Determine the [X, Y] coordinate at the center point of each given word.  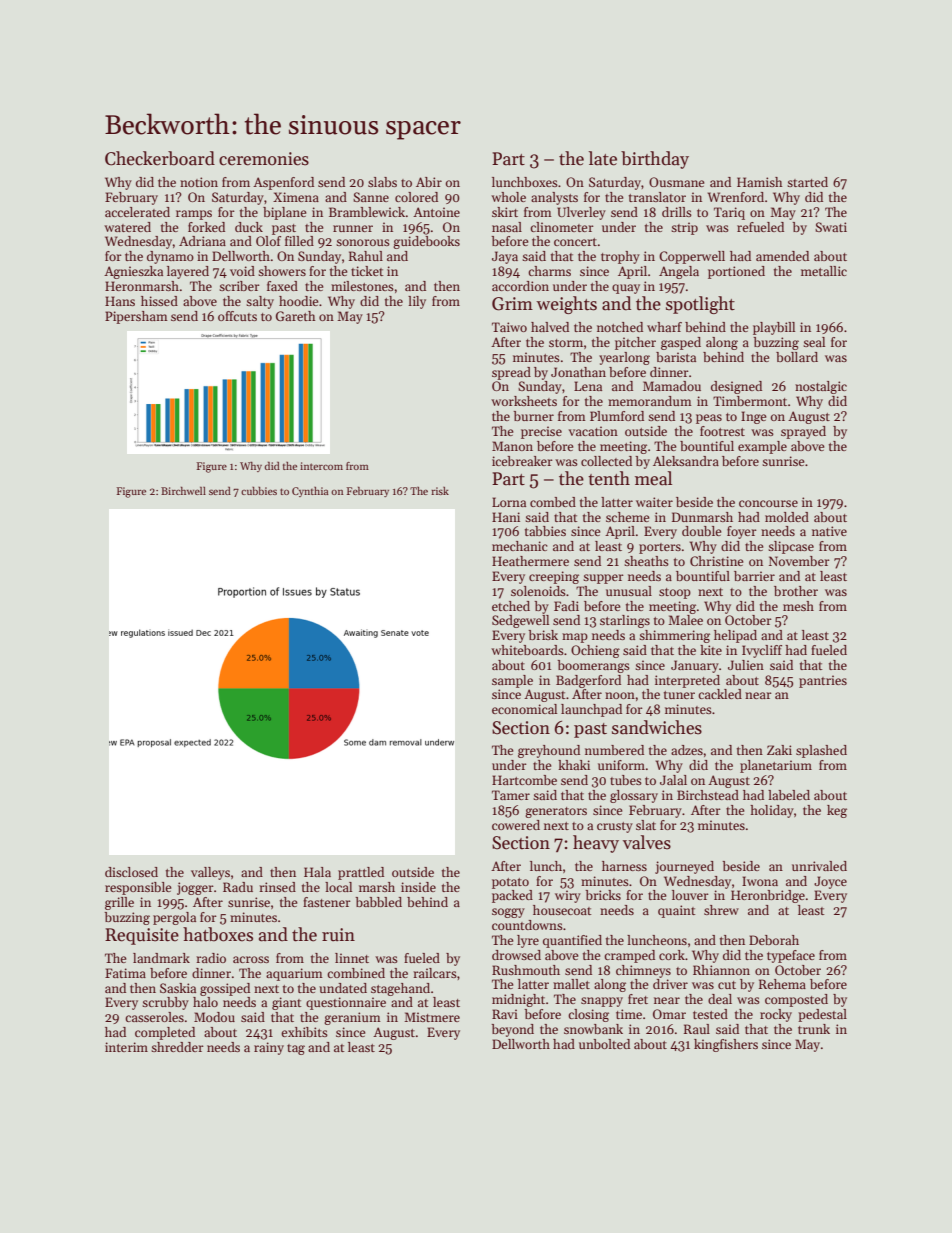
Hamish [760, 182]
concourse [768, 503]
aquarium [294, 974]
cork [672, 955]
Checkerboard [160, 158]
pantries [823, 681]
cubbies [259, 491]
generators [556, 812]
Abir [429, 182]
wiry [568, 896]
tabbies [545, 531]
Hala [317, 872]
